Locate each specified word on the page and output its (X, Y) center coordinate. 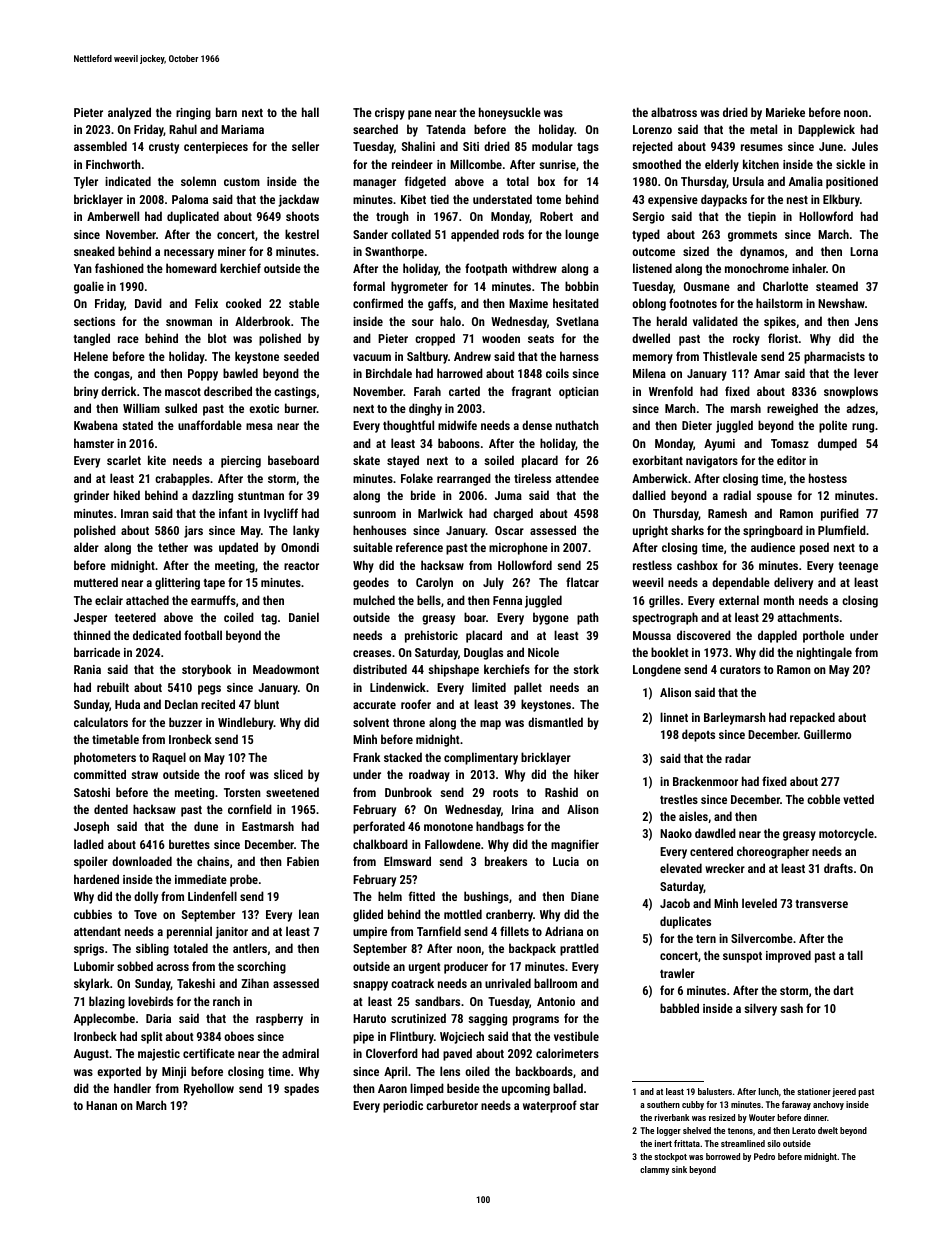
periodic (403, 1106)
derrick (118, 391)
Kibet (413, 199)
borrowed (723, 1156)
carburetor (452, 1105)
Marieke (785, 112)
